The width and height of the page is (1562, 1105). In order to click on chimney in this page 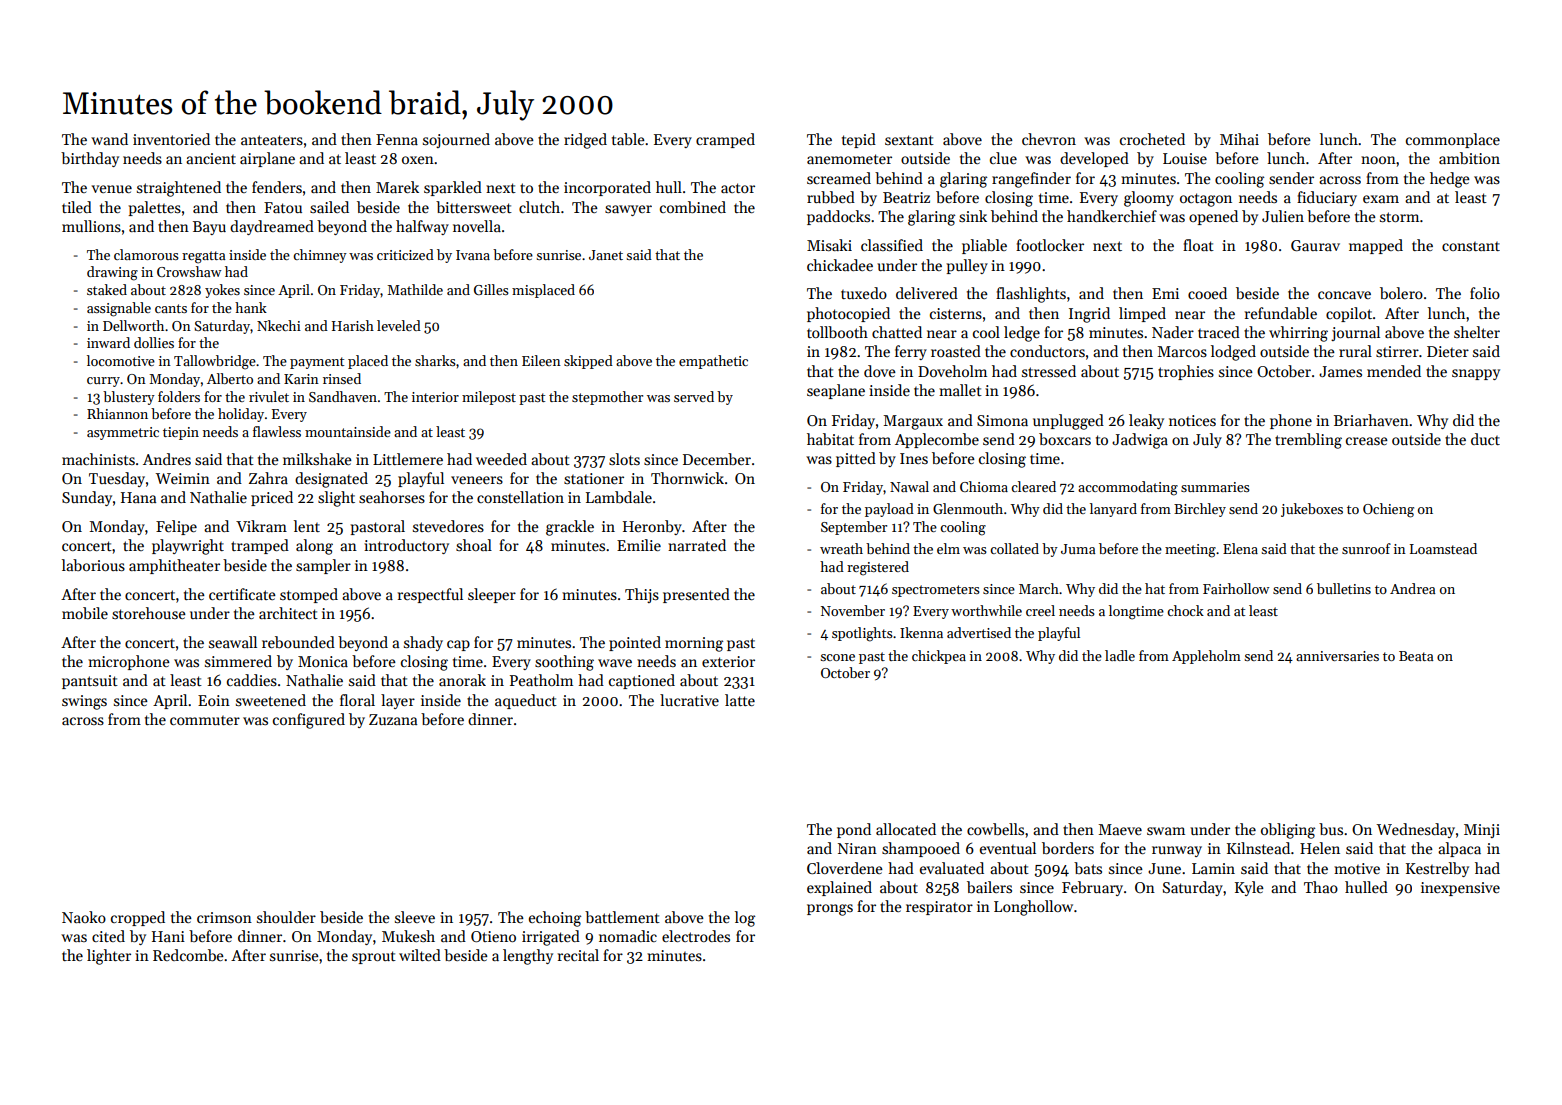, I will do `click(320, 256)`.
